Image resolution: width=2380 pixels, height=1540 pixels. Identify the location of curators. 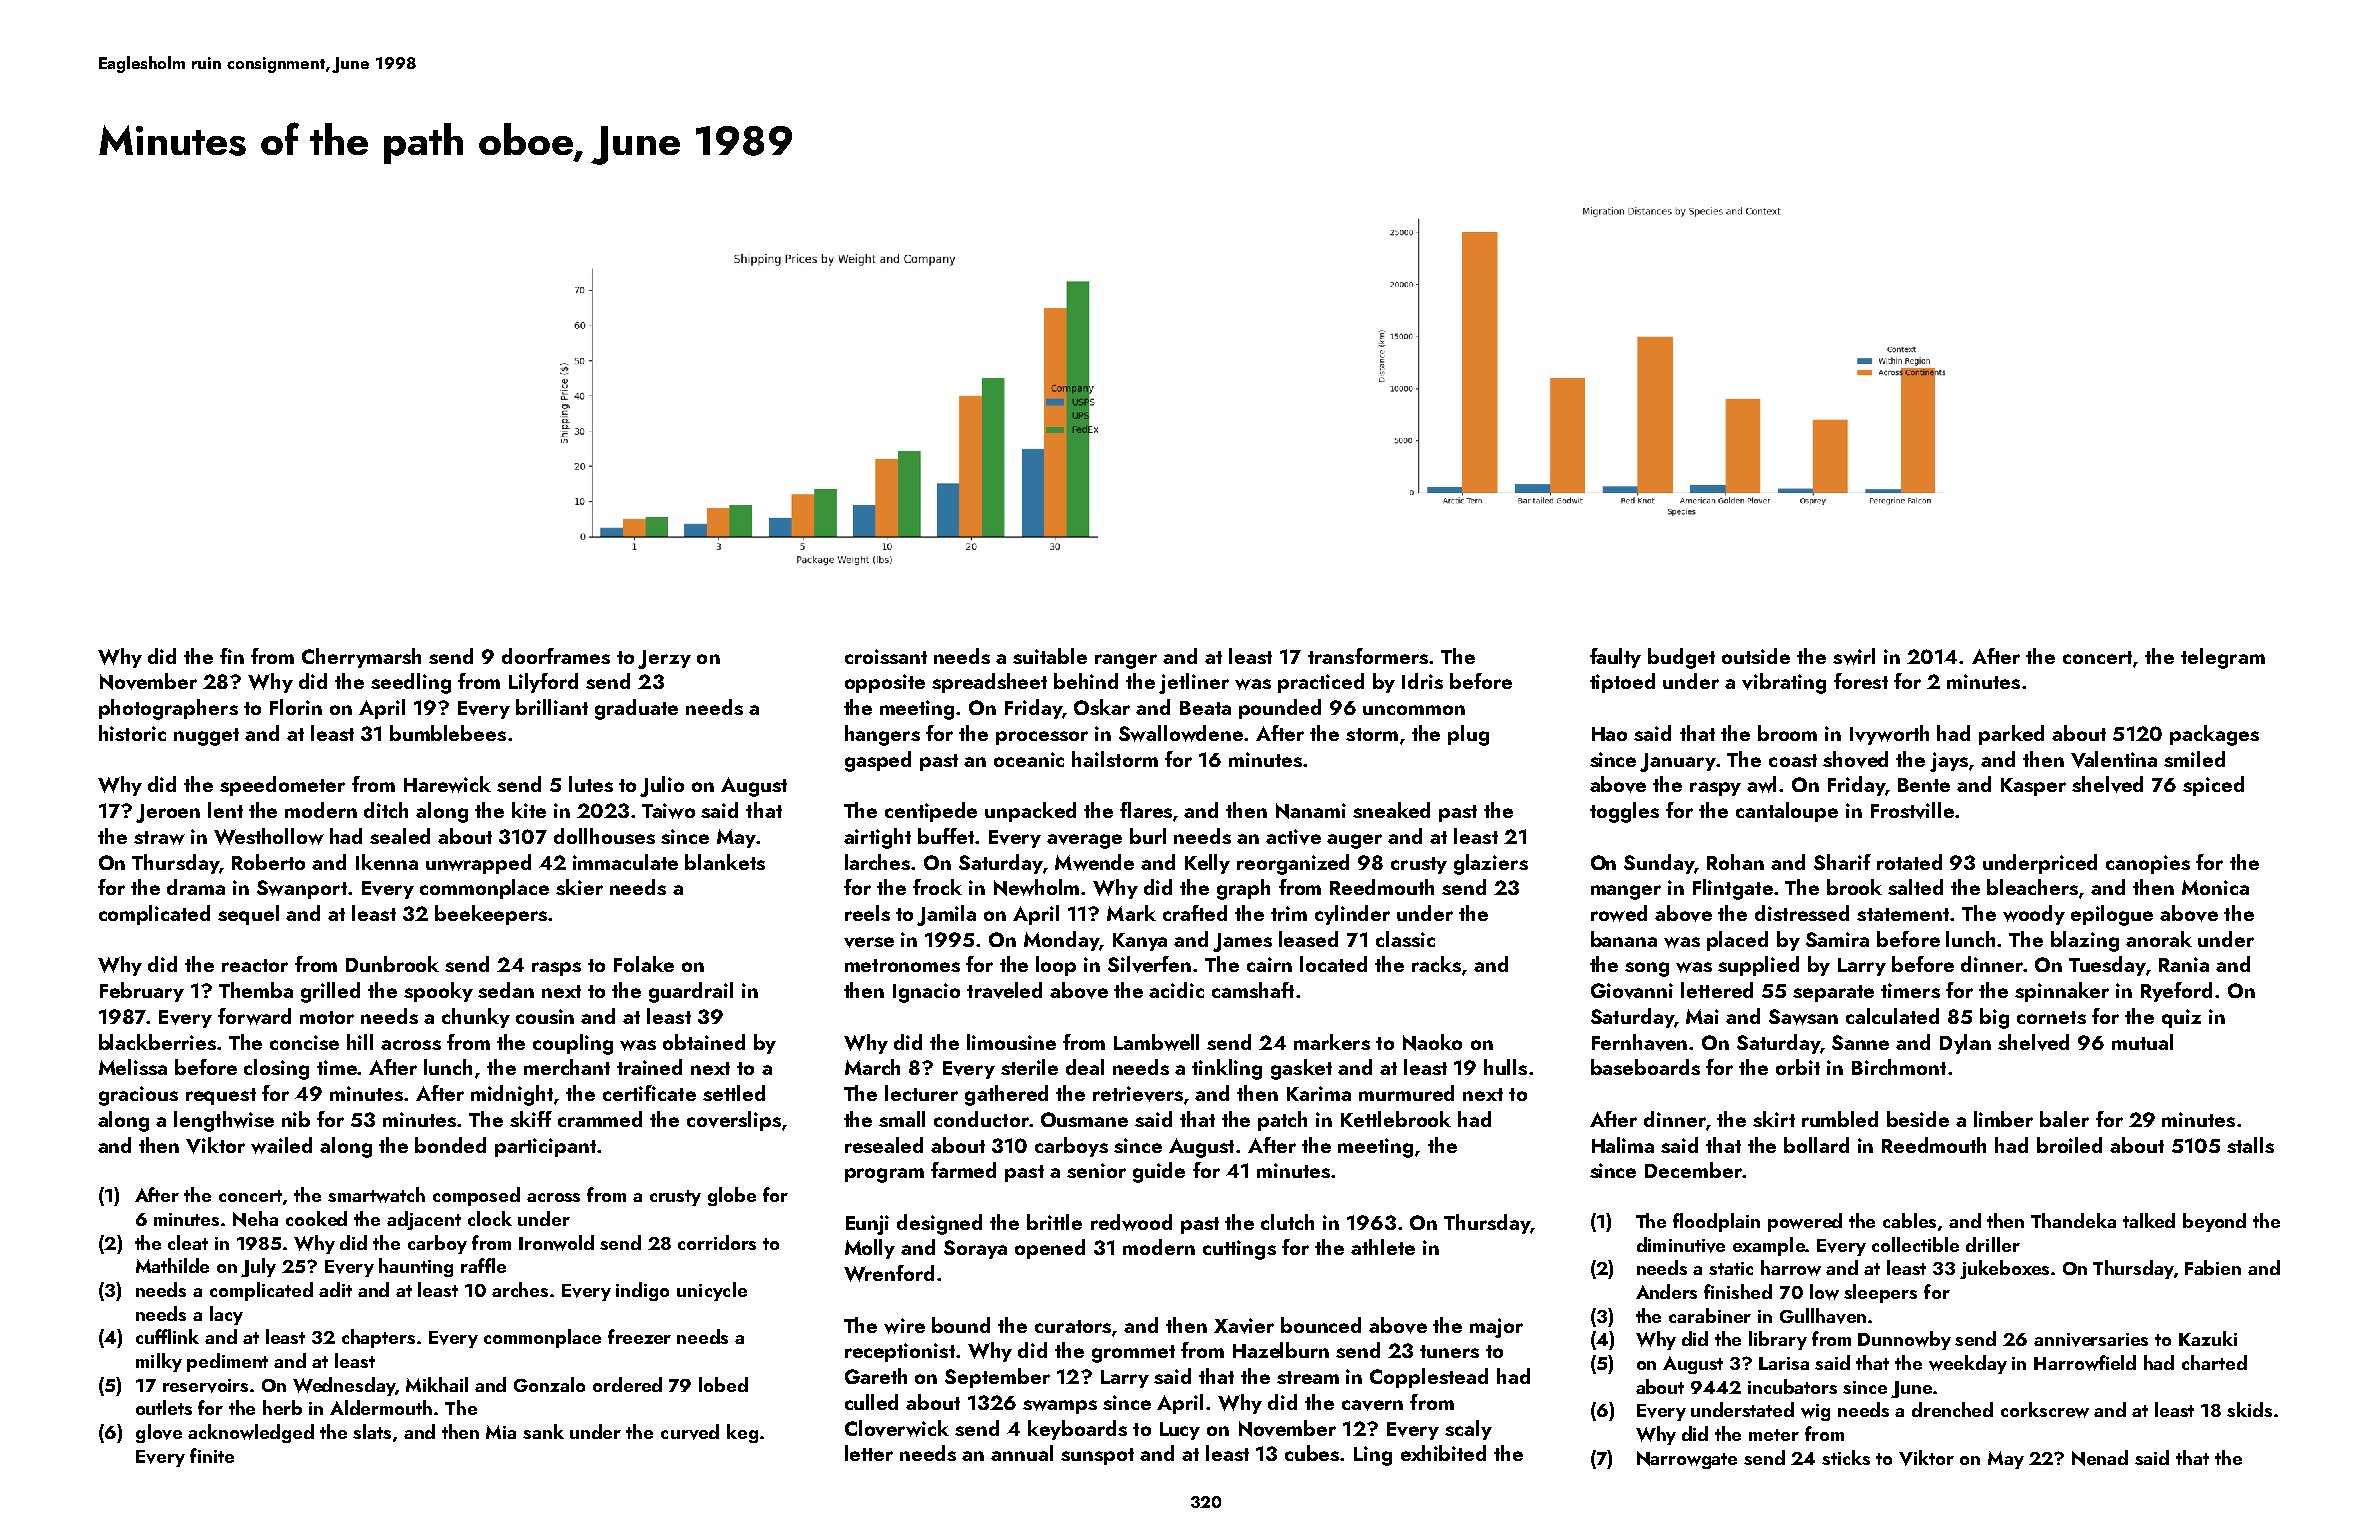
(1073, 1326).
